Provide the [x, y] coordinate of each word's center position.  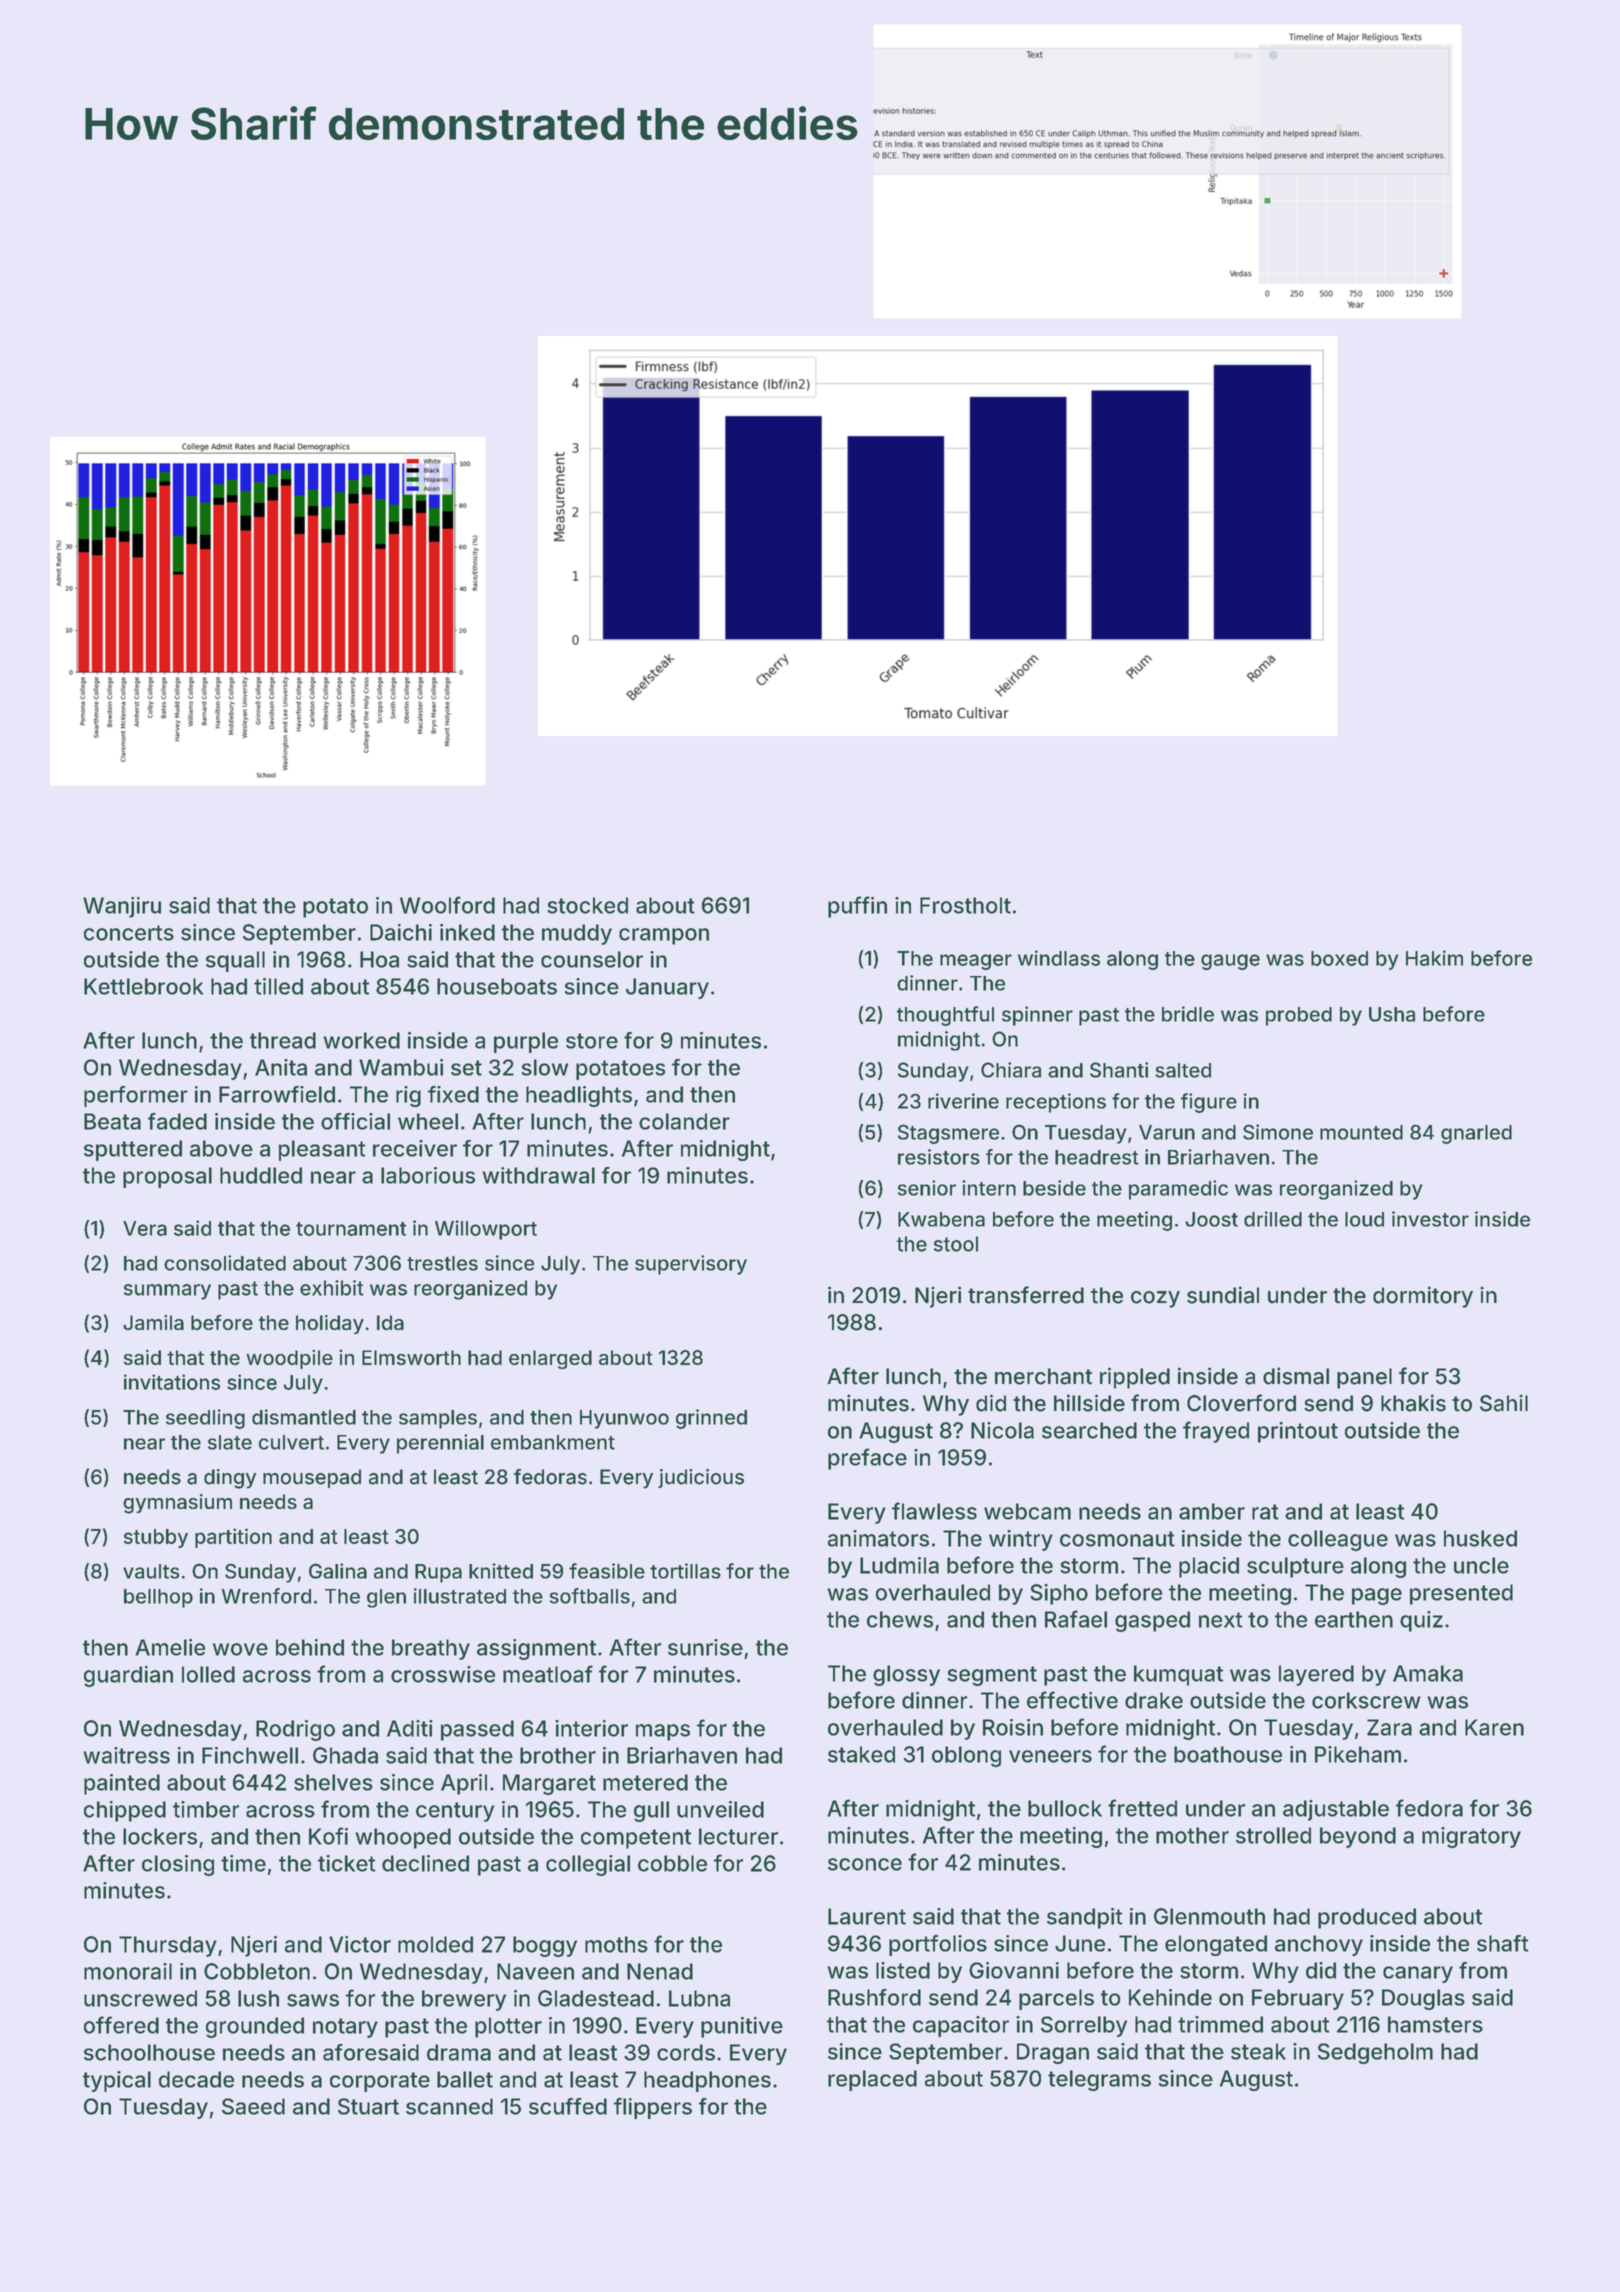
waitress [126, 1755]
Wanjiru [122, 907]
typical [117, 2081]
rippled [1135, 1378]
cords [686, 2052]
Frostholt [965, 905]
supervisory [691, 1265]
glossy [906, 1675]
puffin [857, 907]
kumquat [1178, 1675]
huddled [261, 1175]
